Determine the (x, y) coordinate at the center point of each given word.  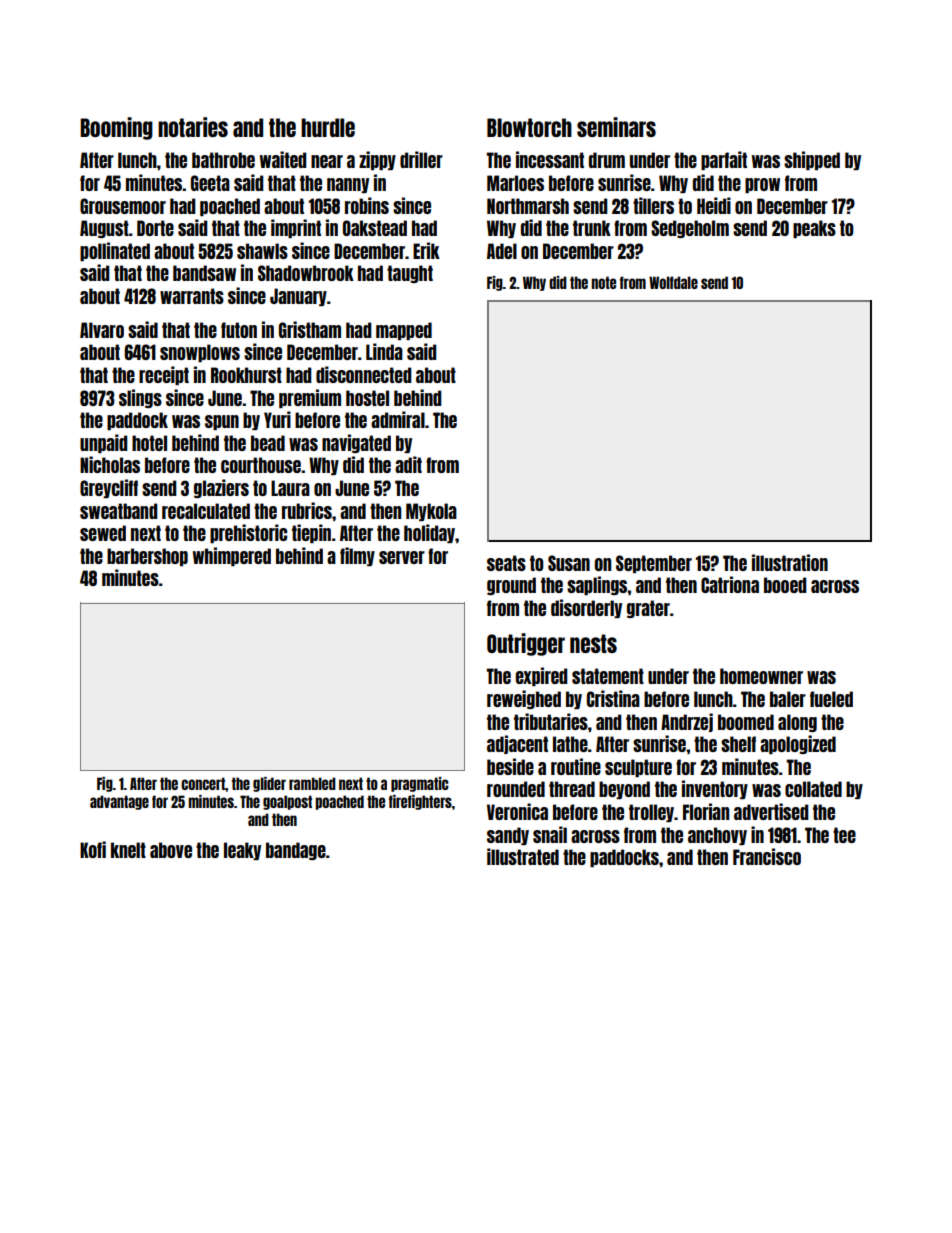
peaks (814, 229)
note (603, 282)
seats (506, 563)
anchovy (717, 836)
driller (421, 159)
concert (203, 783)
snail (550, 834)
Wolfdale (673, 282)
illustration (790, 562)
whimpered (232, 556)
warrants (192, 296)
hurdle (328, 127)
